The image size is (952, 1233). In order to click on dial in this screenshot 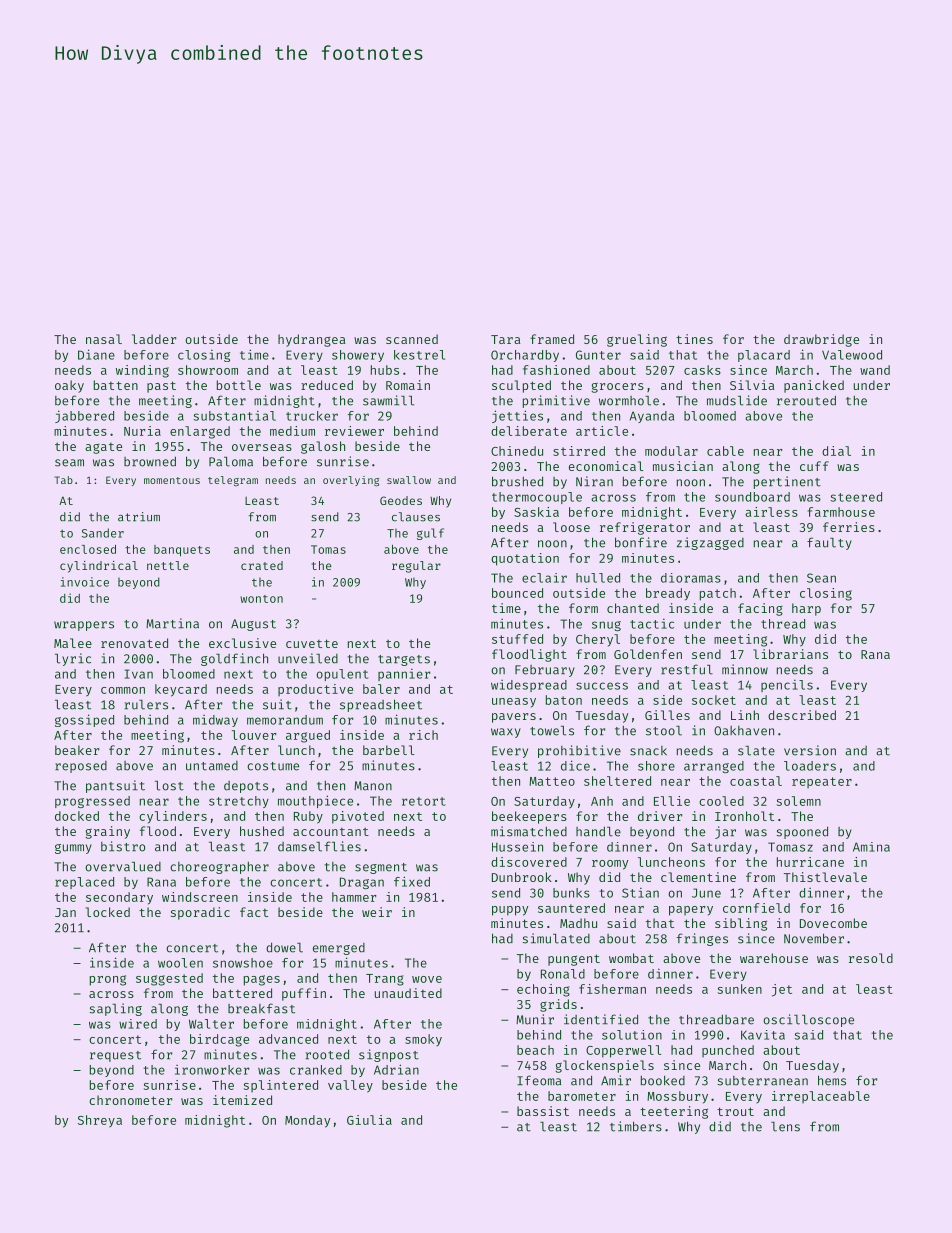, I will do `click(836, 451)`.
